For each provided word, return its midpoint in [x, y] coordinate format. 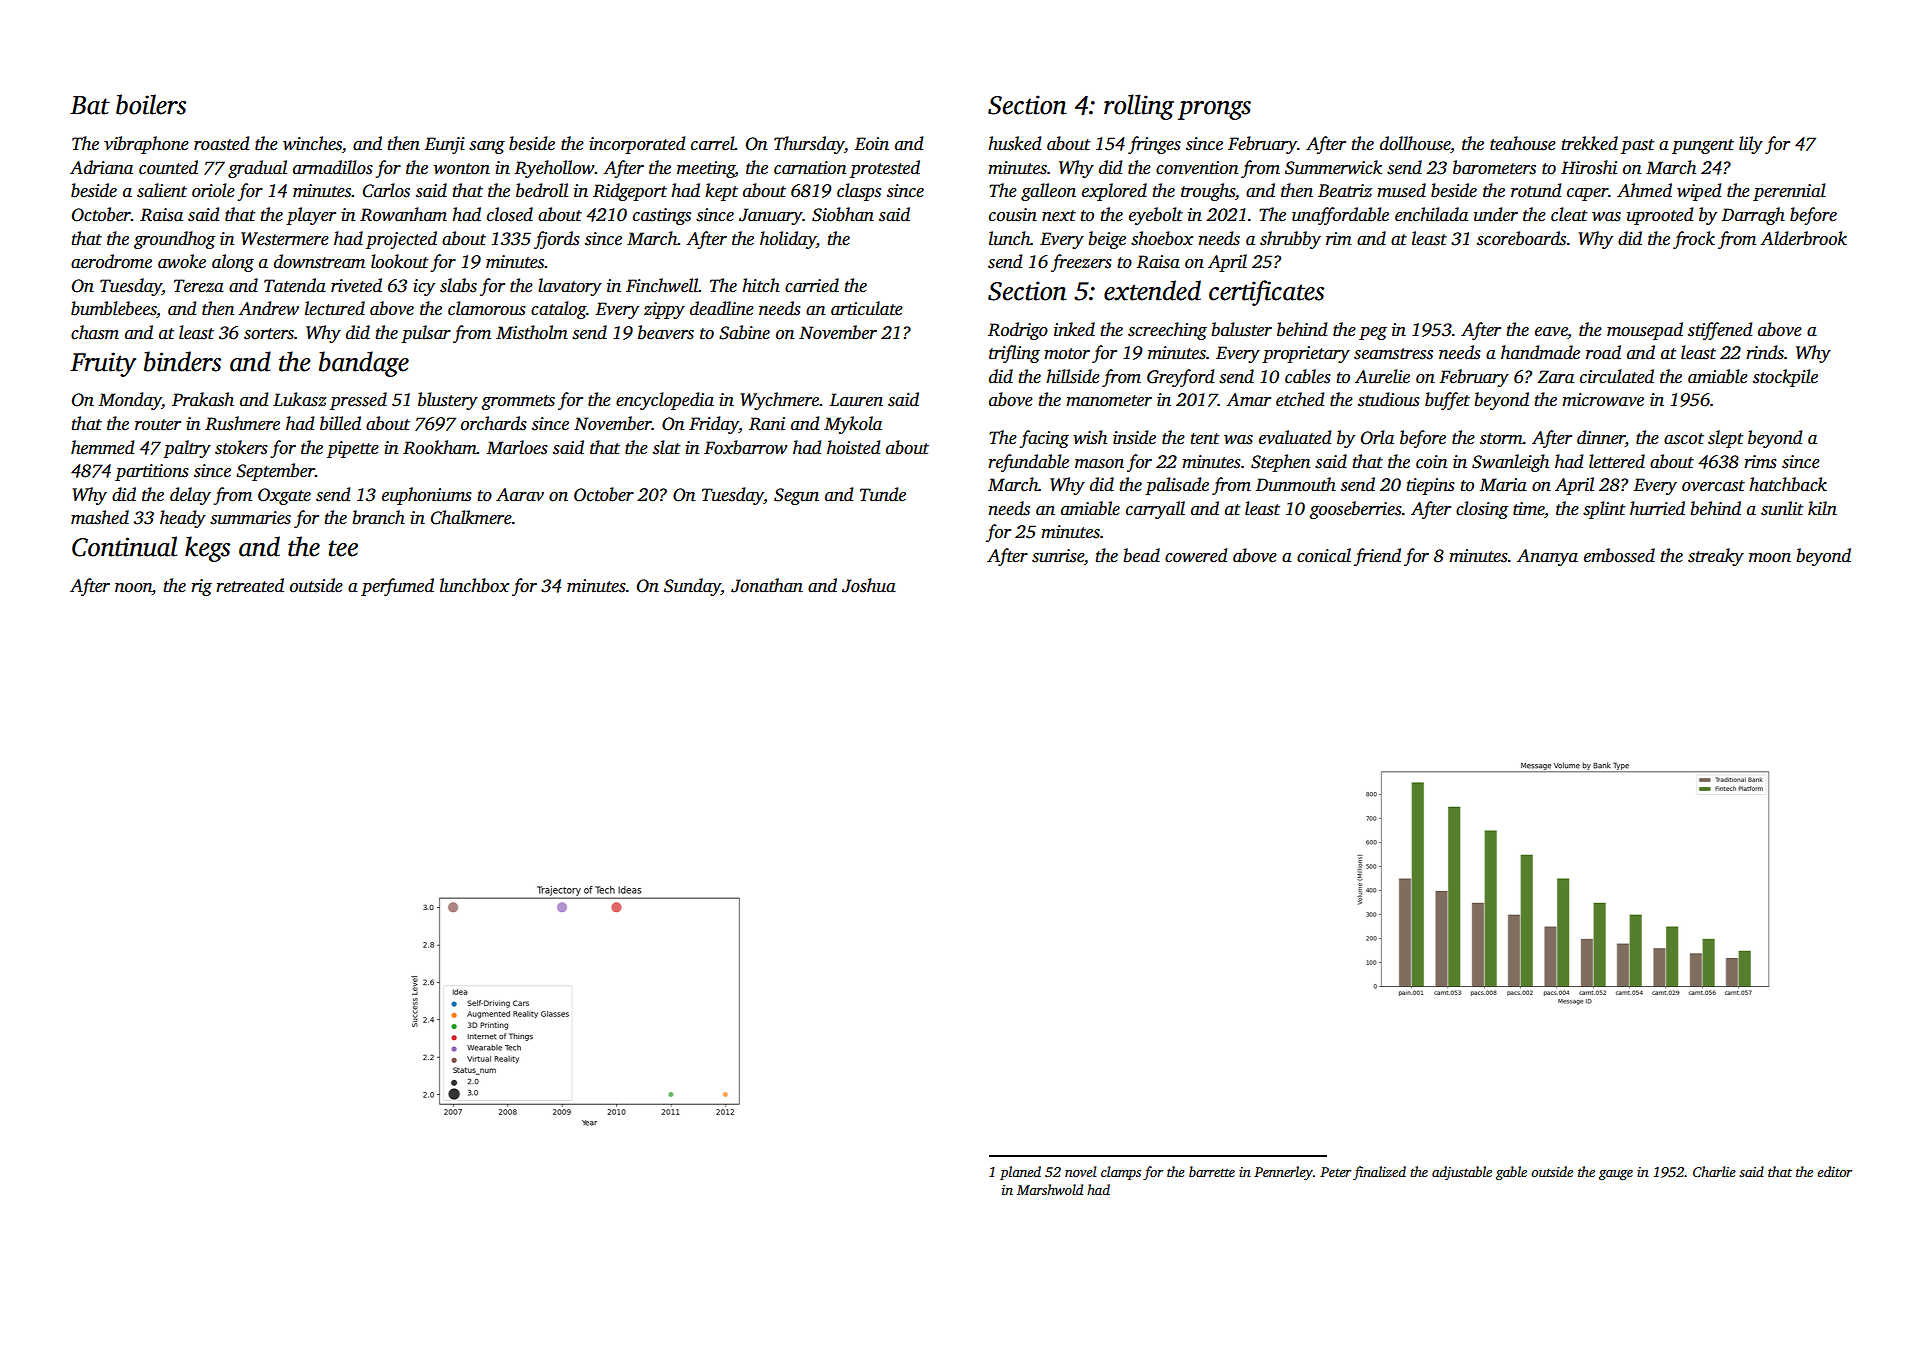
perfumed [397, 587]
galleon [1048, 192]
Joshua [869, 585]
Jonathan [767, 585]
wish [1090, 437]
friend [1377, 557]
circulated [1617, 376]
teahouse [1523, 143]
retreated [250, 585]
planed [1020, 1173]
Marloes [517, 447]
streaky [1716, 557]
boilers [151, 104]
